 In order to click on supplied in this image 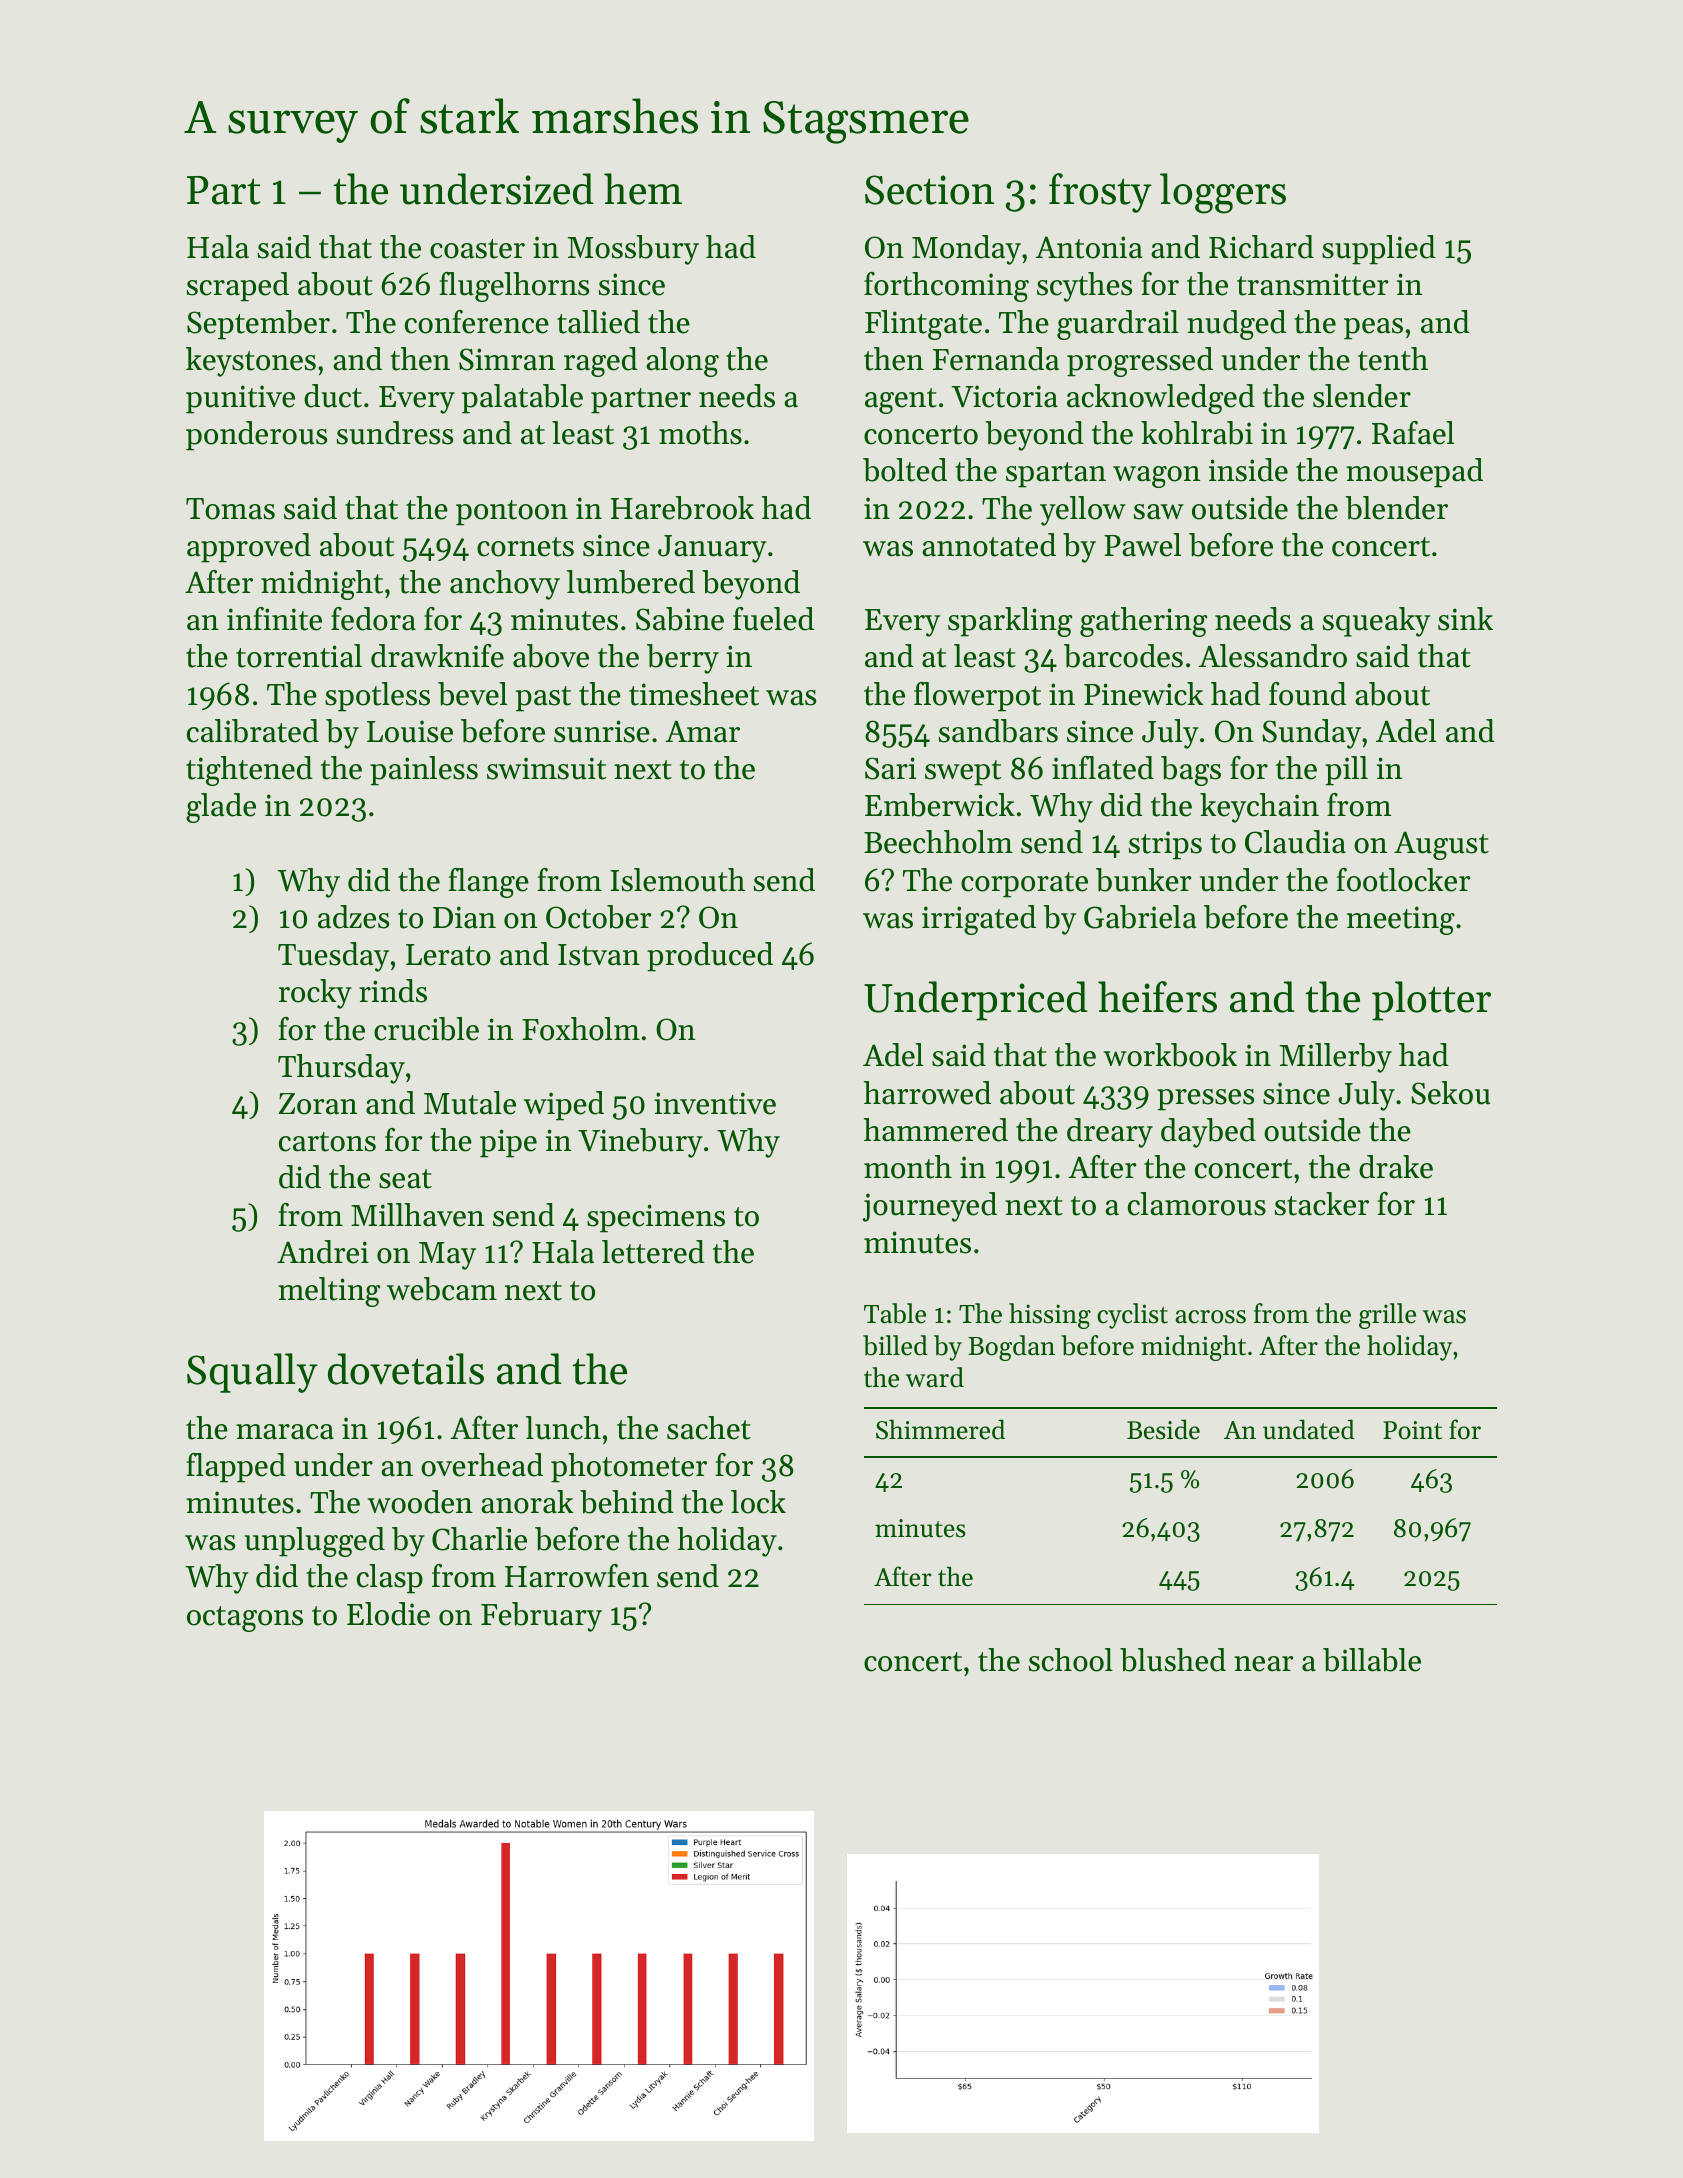, I will do `click(1379, 250)`.
